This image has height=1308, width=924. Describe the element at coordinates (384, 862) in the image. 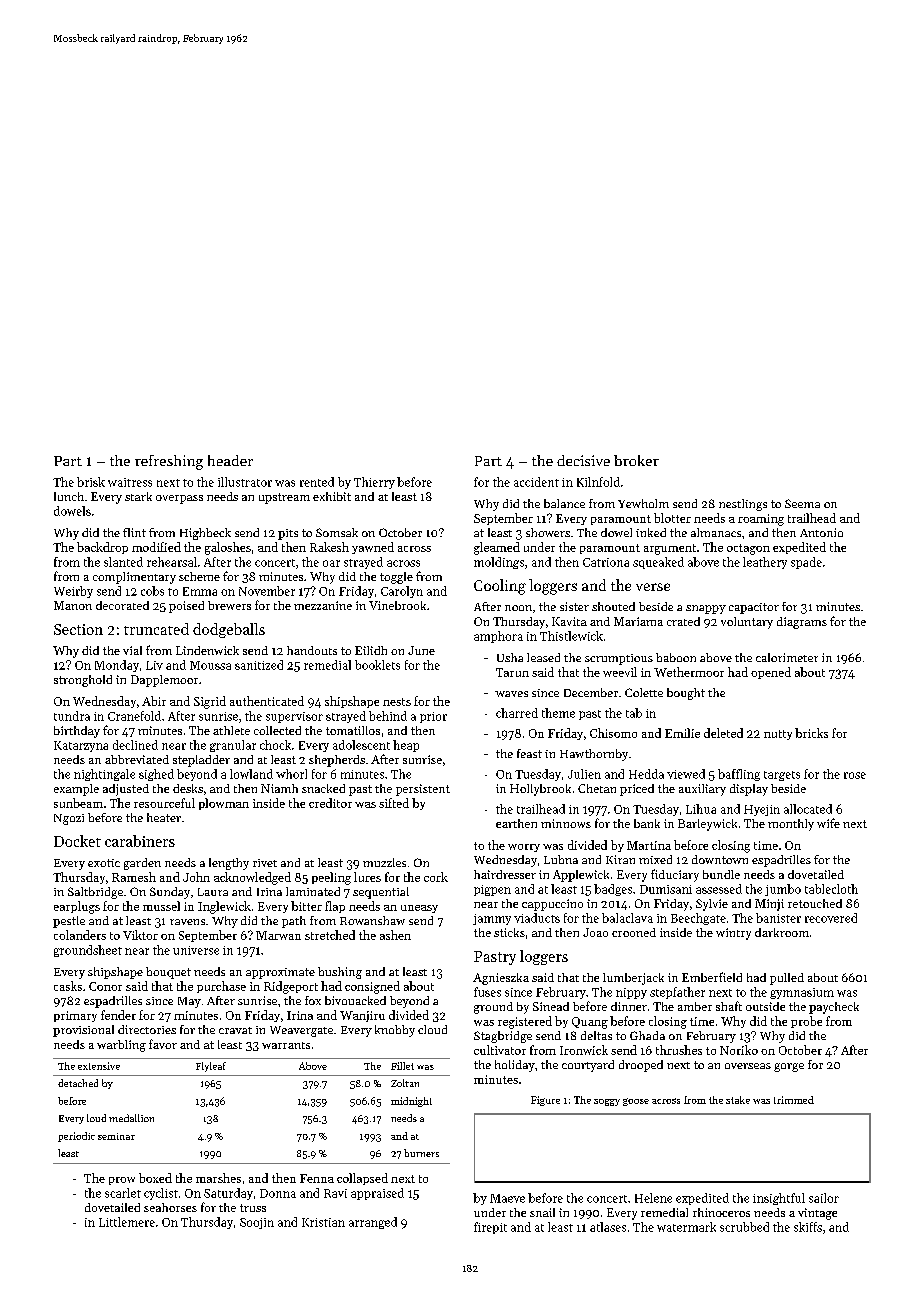

I see `muzzles` at that location.
